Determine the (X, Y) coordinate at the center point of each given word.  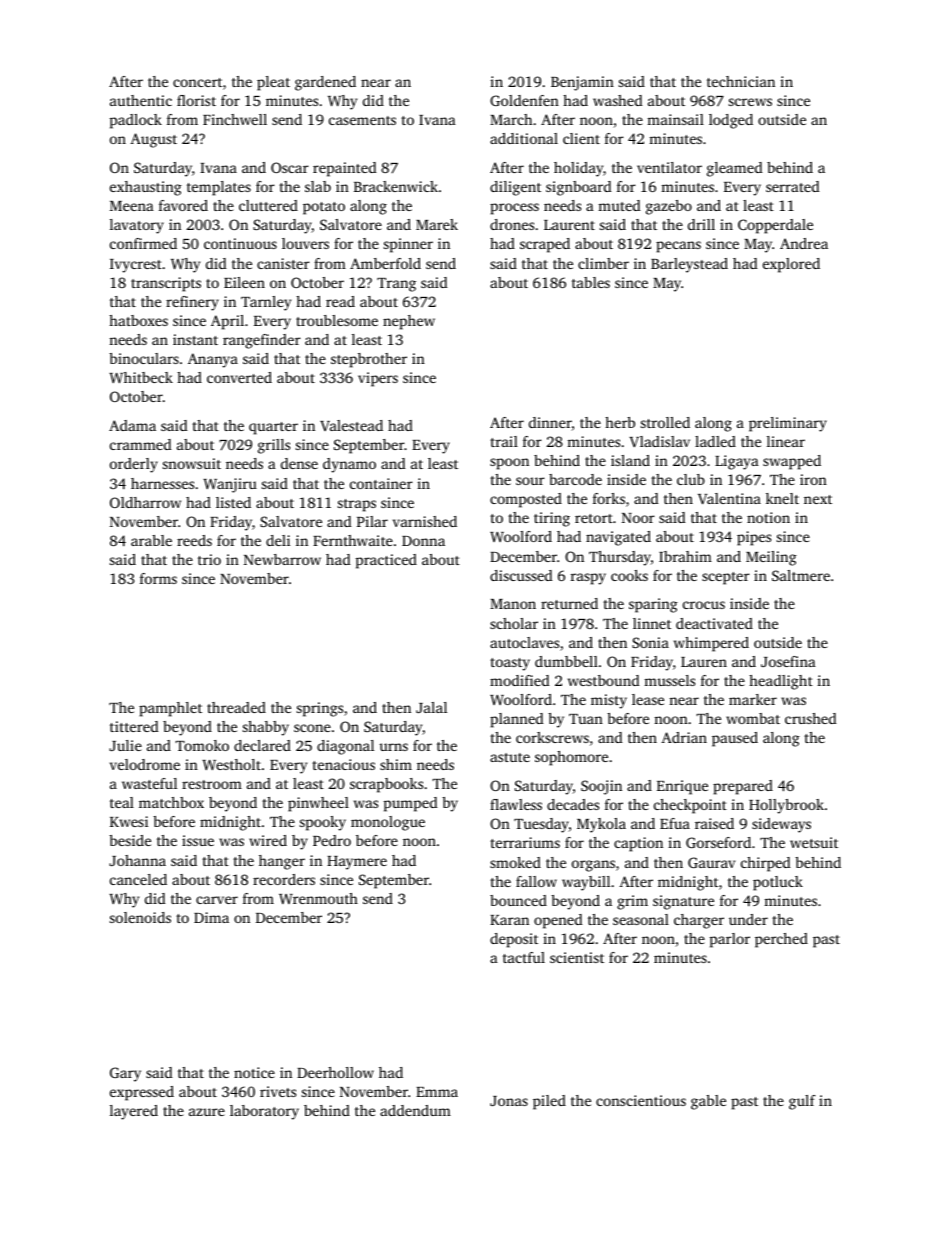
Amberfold (385, 263)
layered (134, 1112)
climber (603, 263)
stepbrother (369, 360)
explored (791, 265)
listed (233, 502)
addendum (415, 1110)
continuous (240, 243)
